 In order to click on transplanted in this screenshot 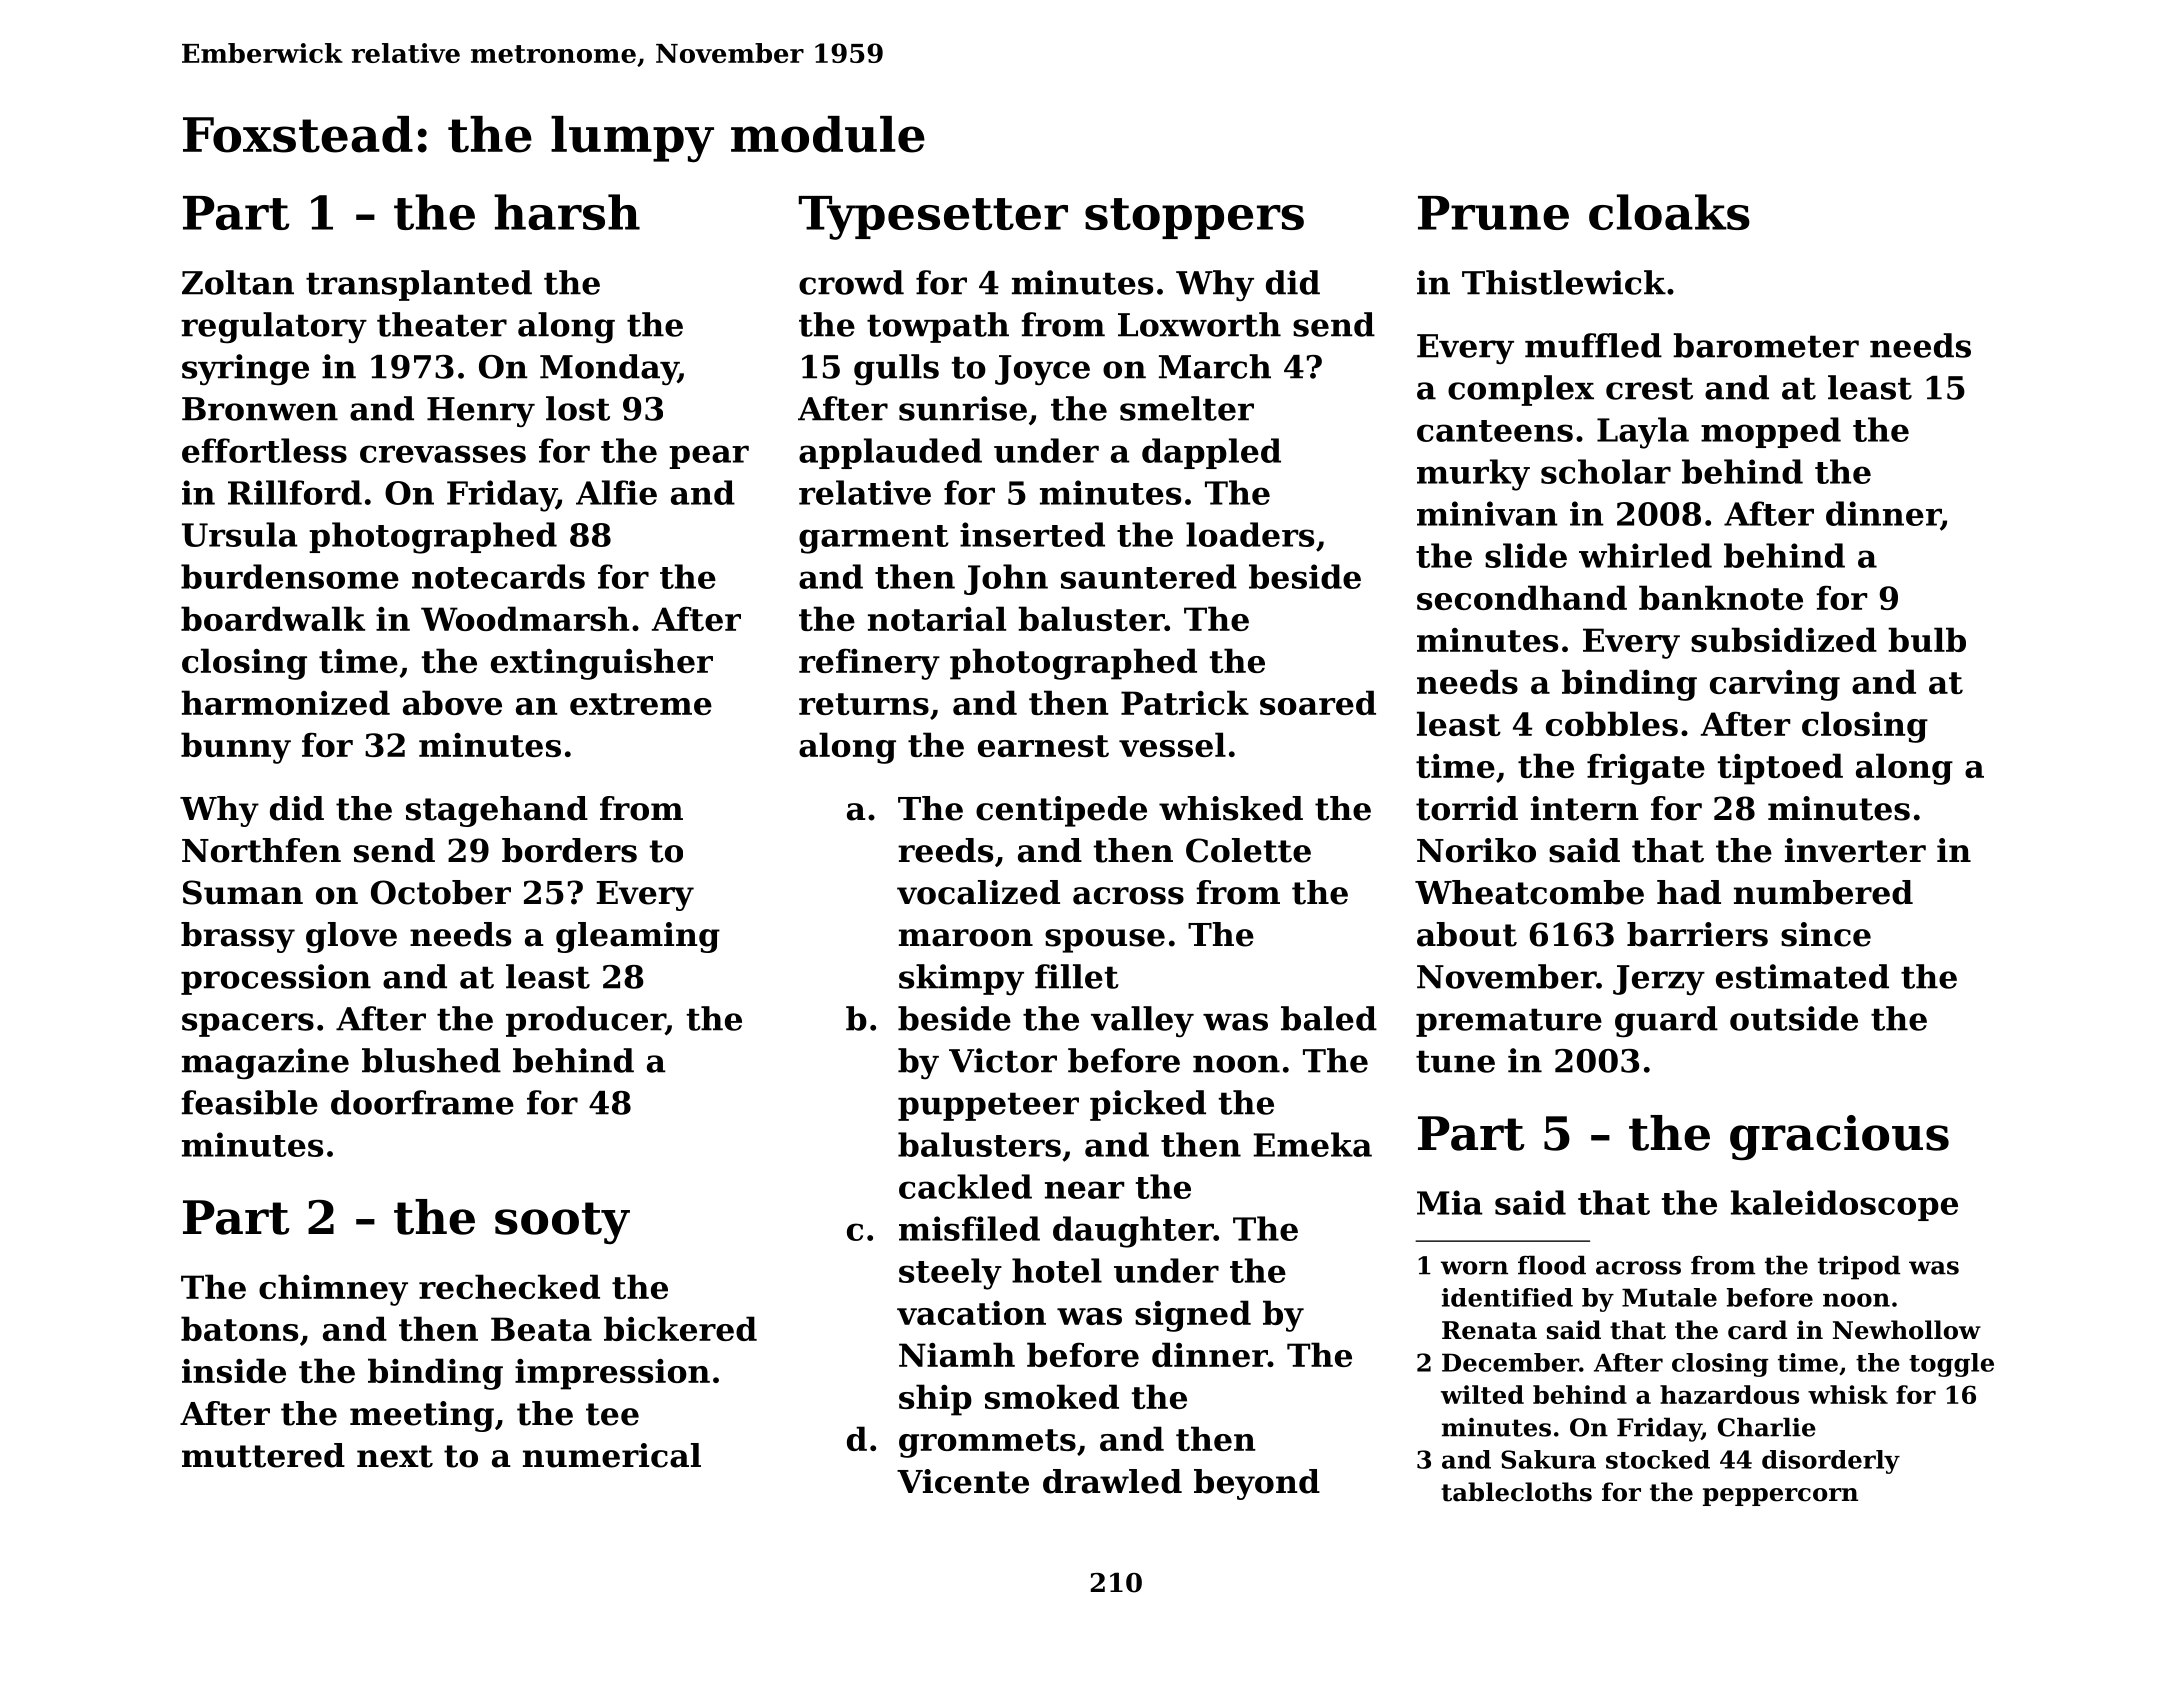, I will do `click(419, 285)`.
